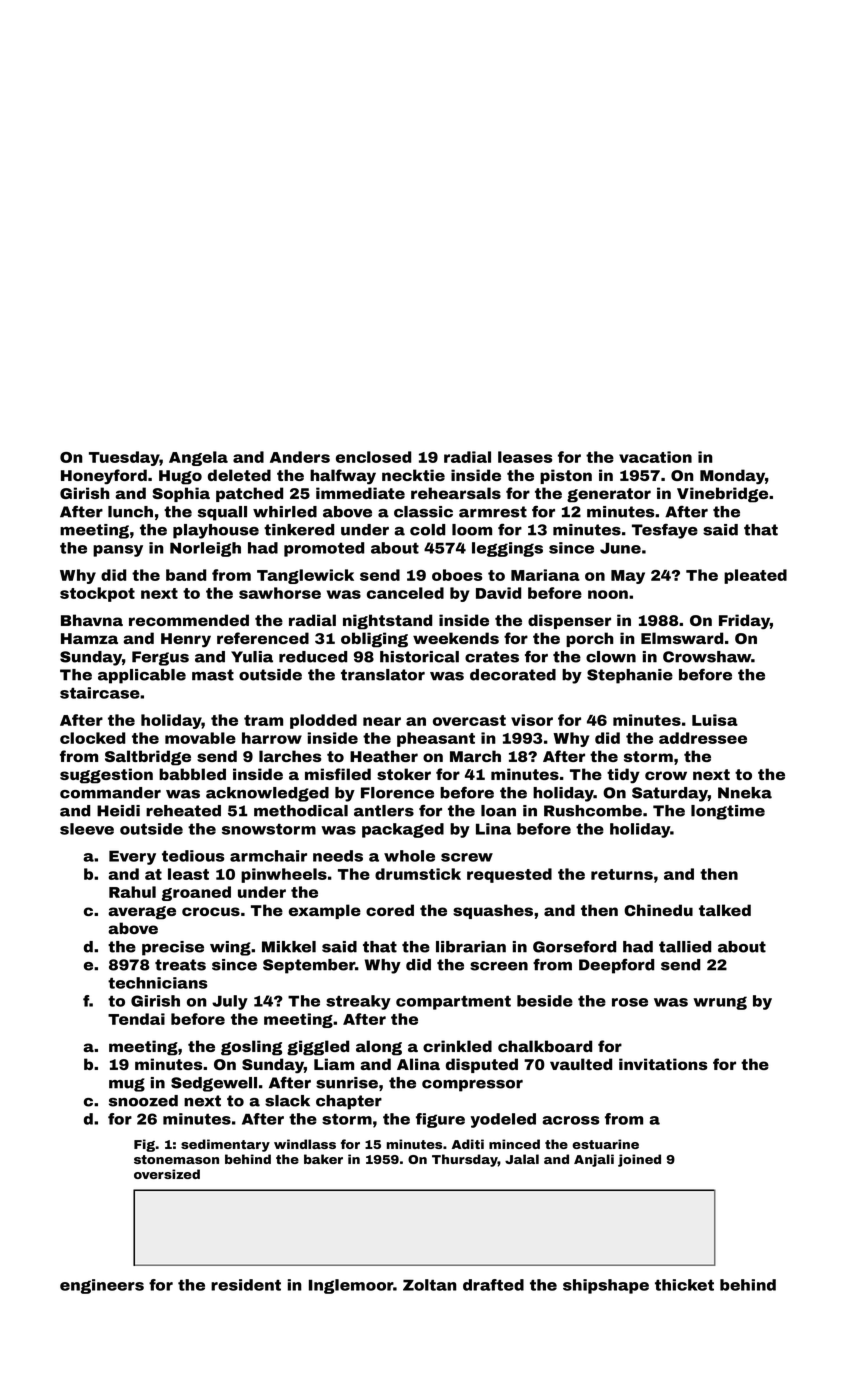 This screenshot has height=1400, width=849. Describe the element at coordinates (132, 892) in the screenshot. I see `Rahul` at that location.
